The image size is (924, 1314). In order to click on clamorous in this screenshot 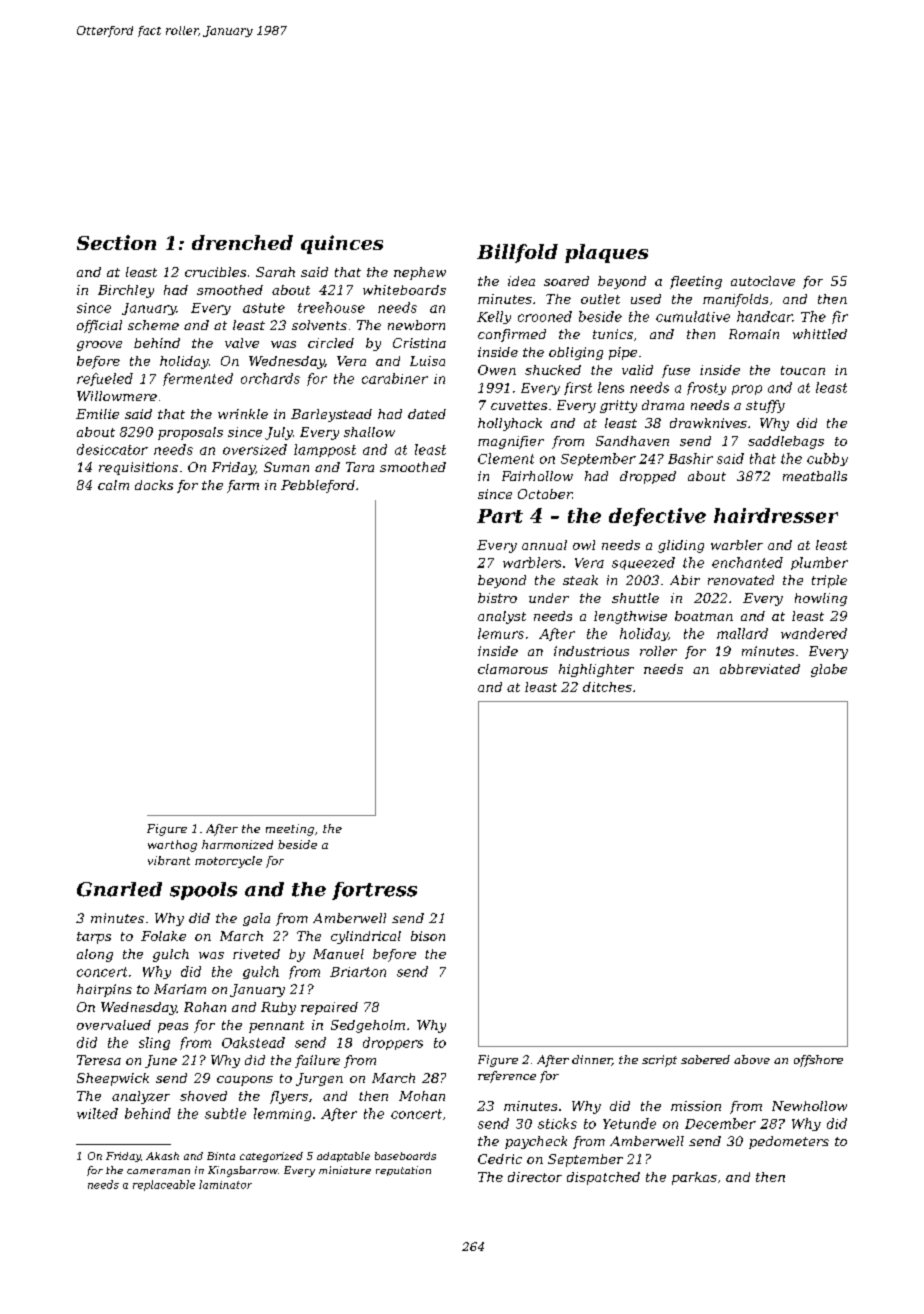, I will do `click(513, 669)`.
